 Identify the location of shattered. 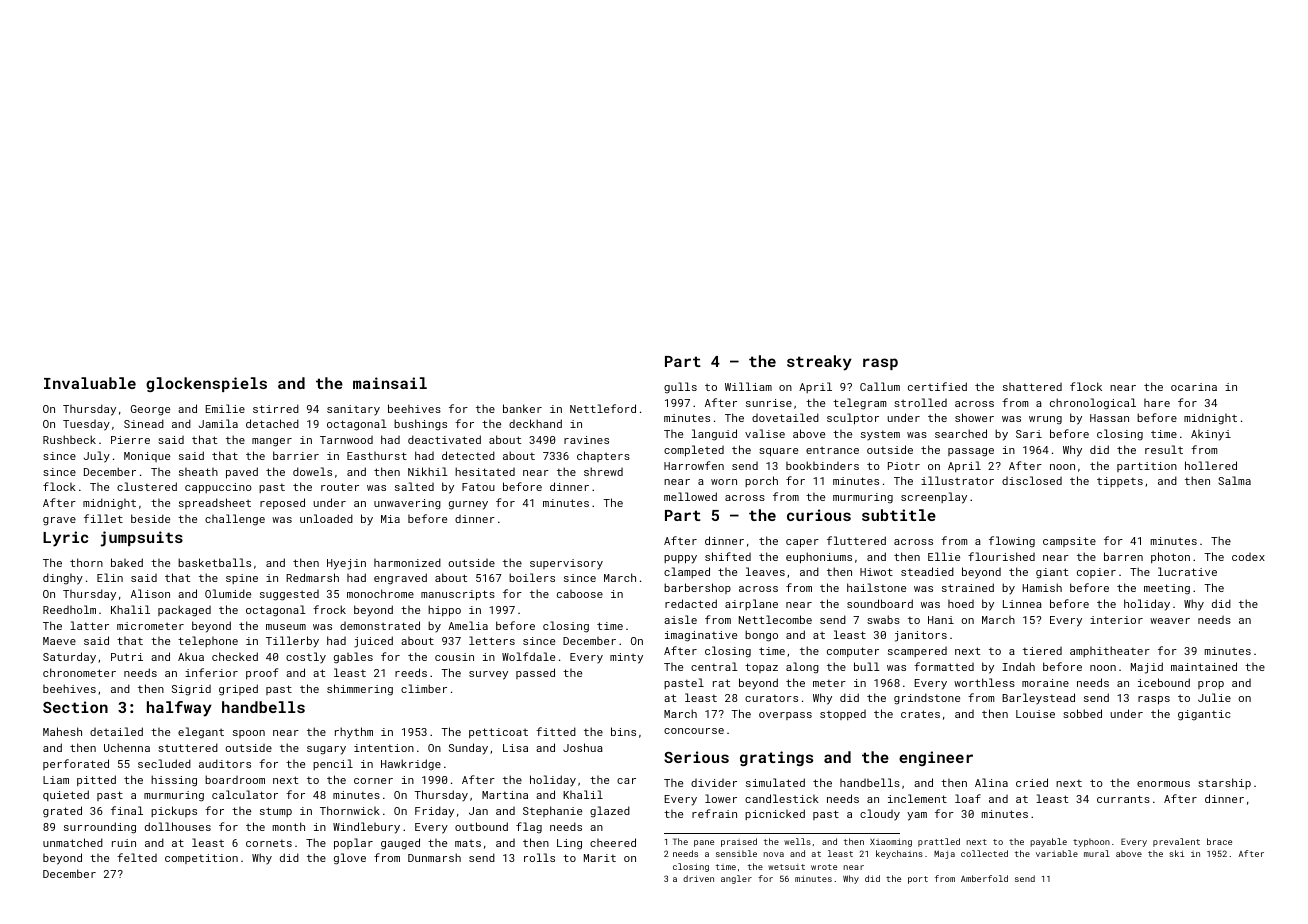
(1032, 387).
